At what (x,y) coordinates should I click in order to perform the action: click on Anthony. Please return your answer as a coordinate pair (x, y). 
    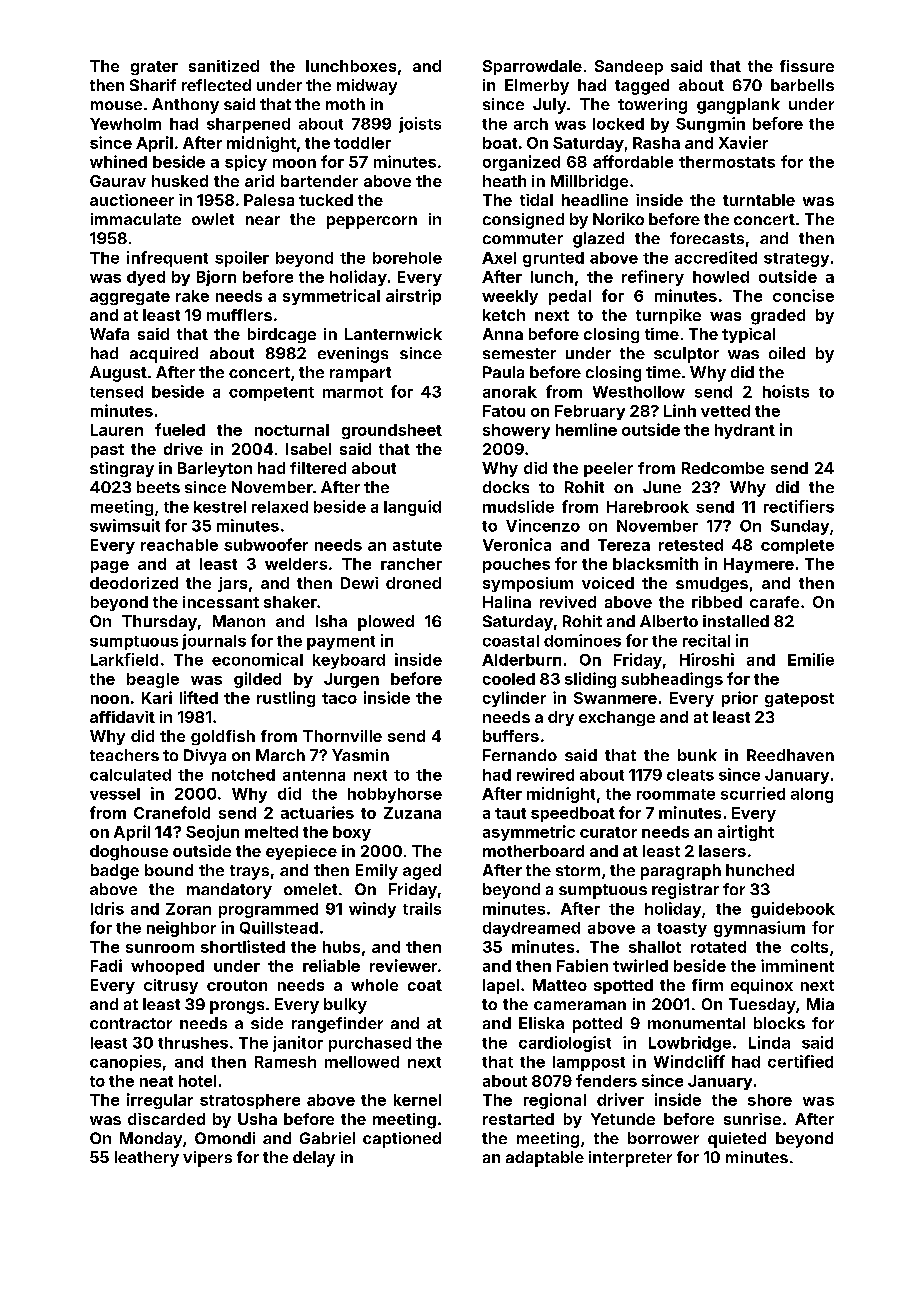
    Looking at the image, I should click on (185, 106).
